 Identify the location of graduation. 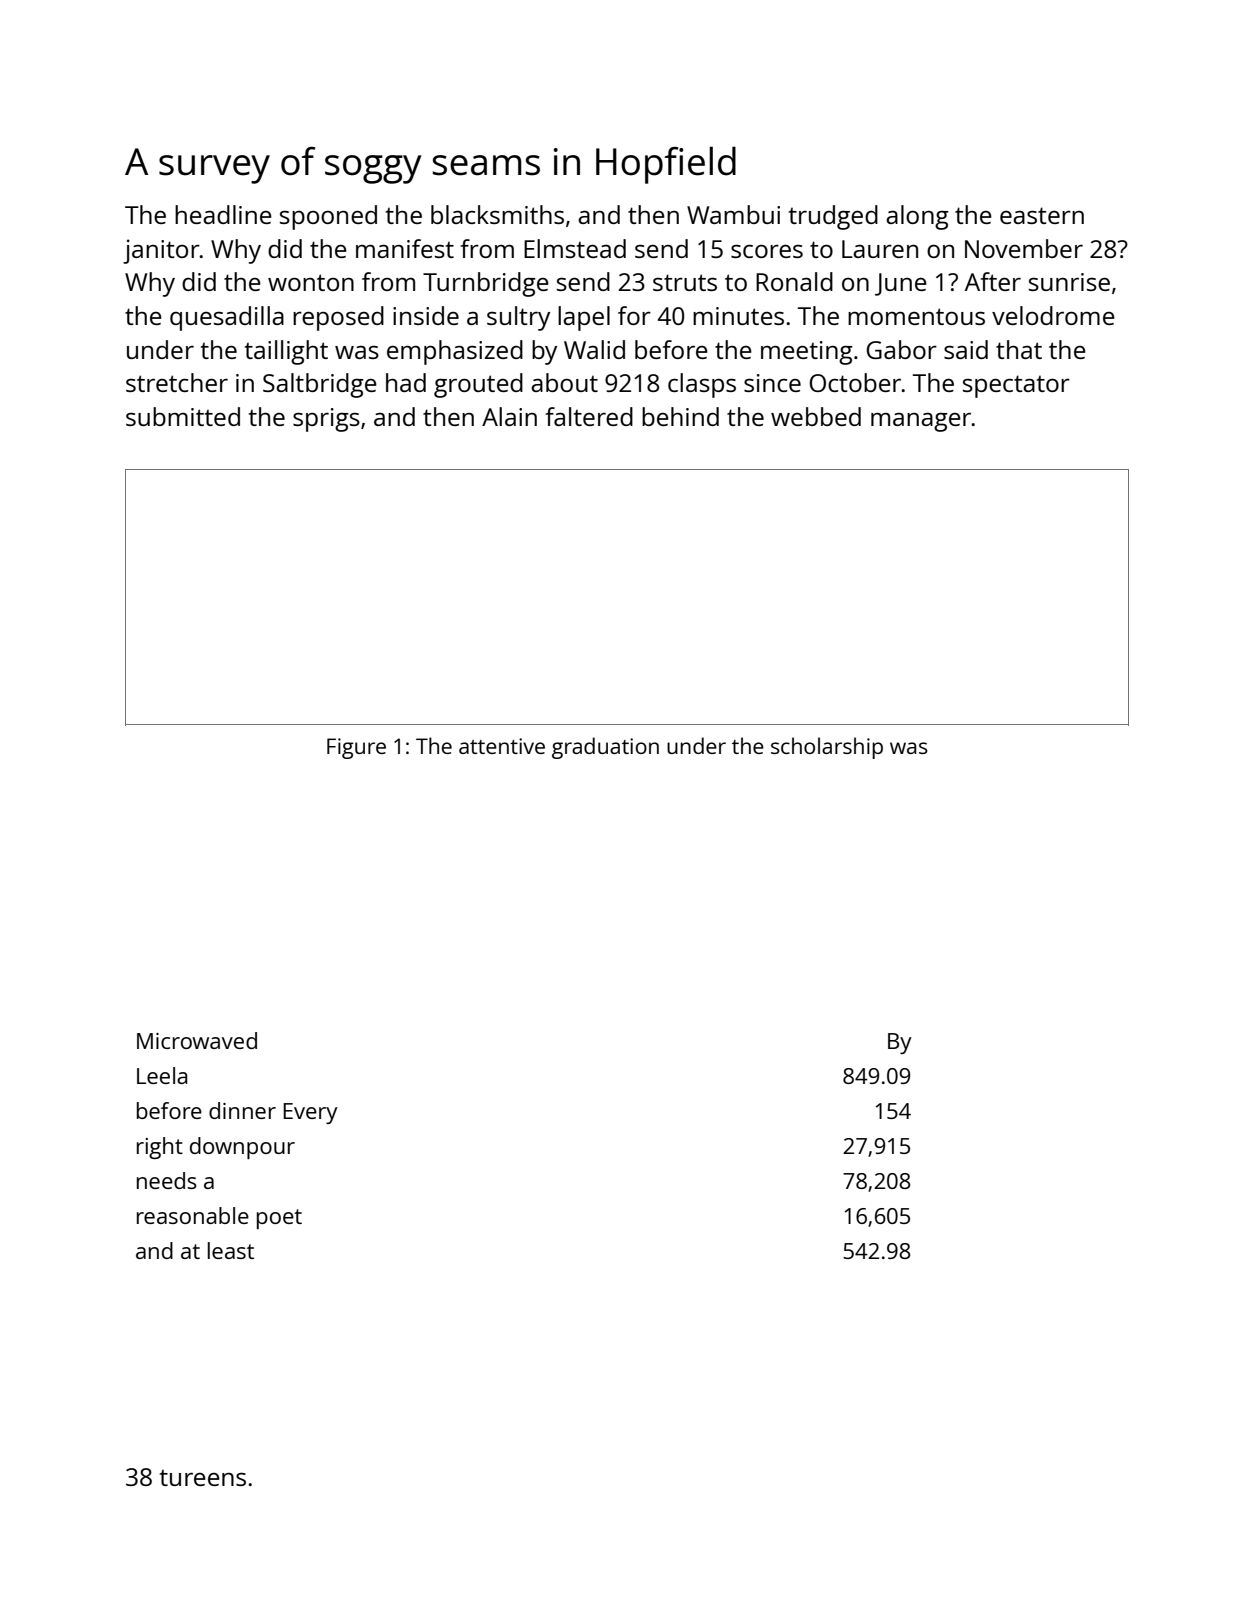
(605, 748).
